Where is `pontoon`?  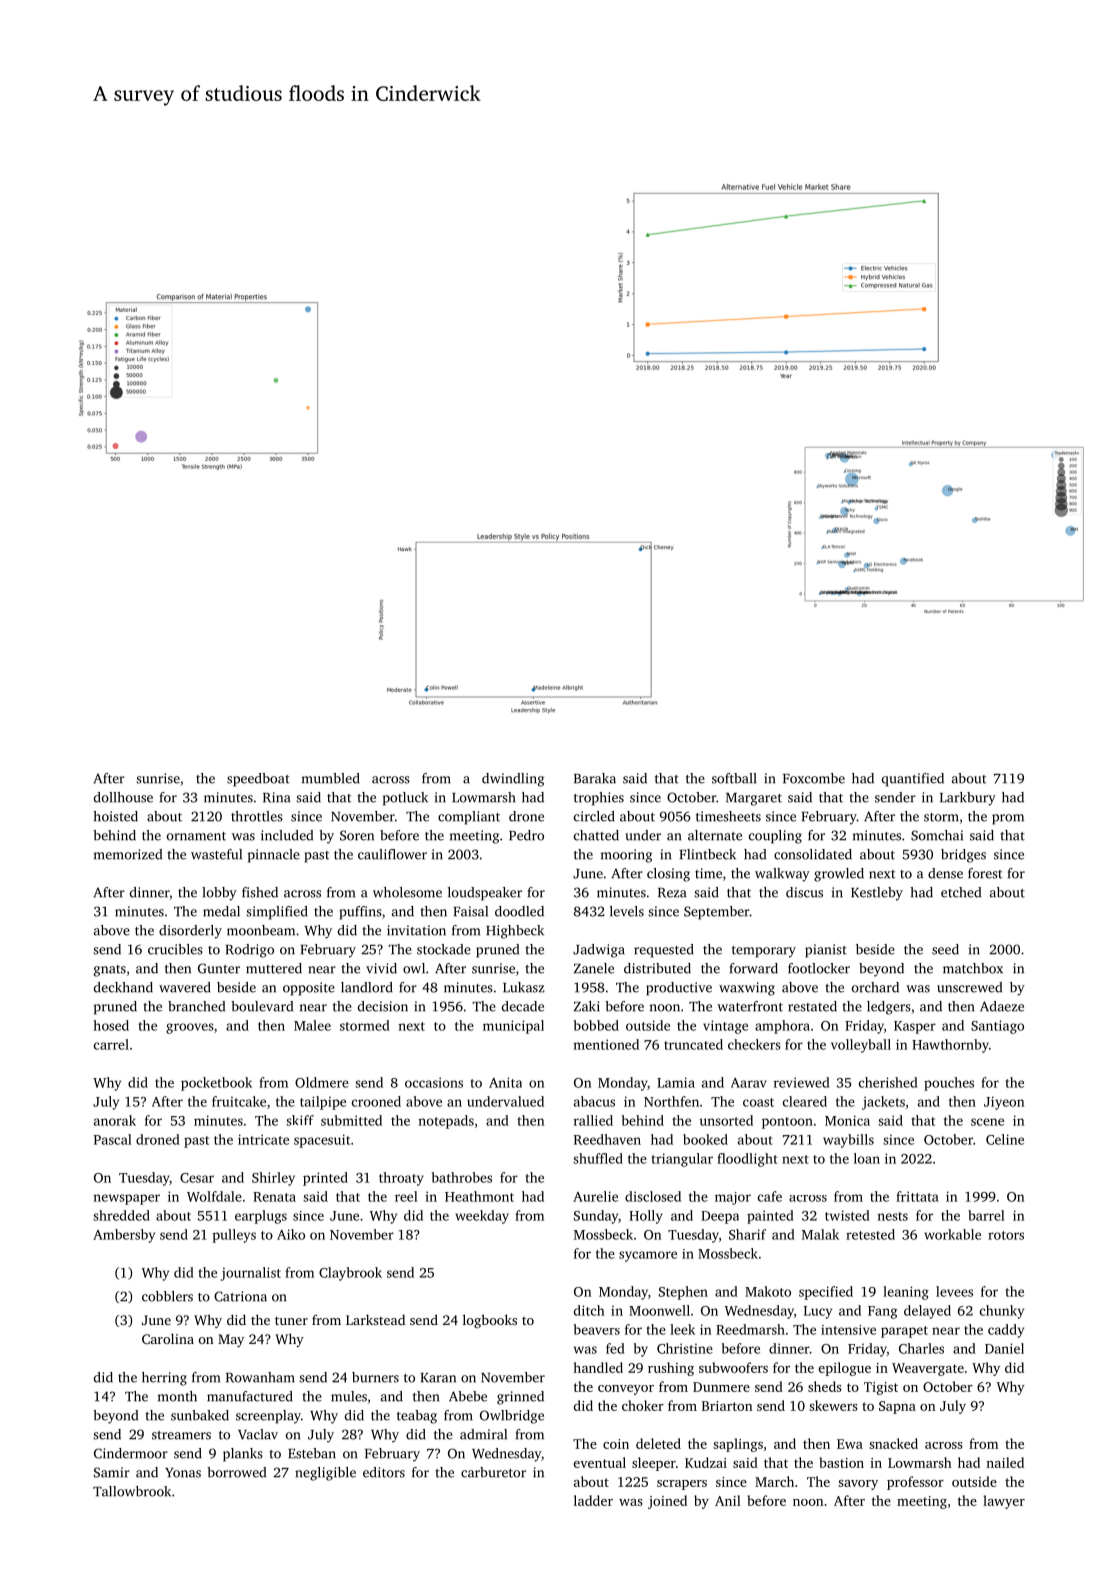
pontoon is located at coordinates (787, 1123).
